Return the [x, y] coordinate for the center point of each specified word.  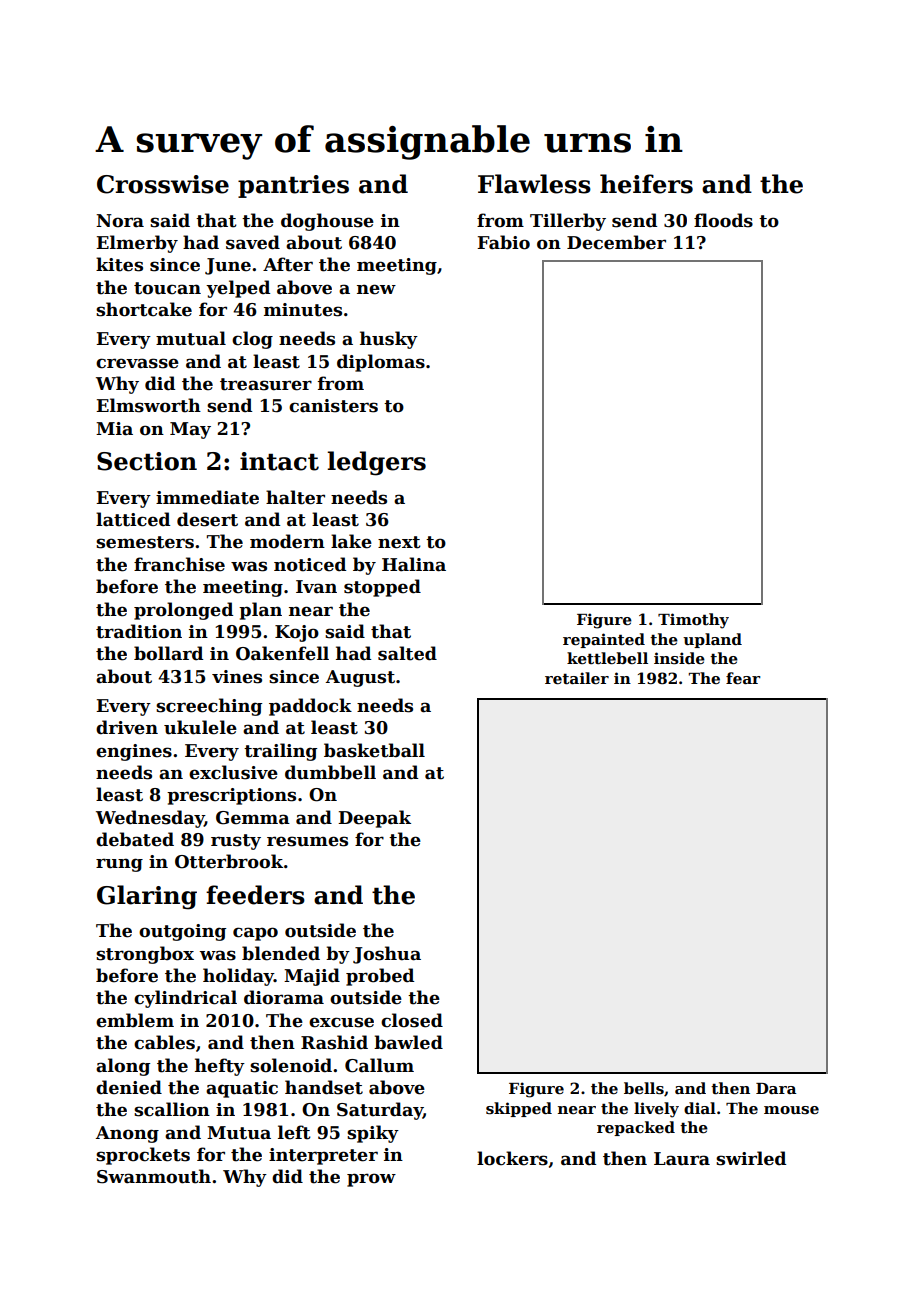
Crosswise [163, 184]
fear [743, 678]
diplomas [381, 363]
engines [134, 752]
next [399, 542]
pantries [293, 186]
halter [295, 497]
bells [644, 1088]
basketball [374, 750]
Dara [776, 1088]
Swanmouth [154, 1176]
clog [252, 340]
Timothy [693, 621]
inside [679, 658]
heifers [646, 184]
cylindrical [185, 999]
